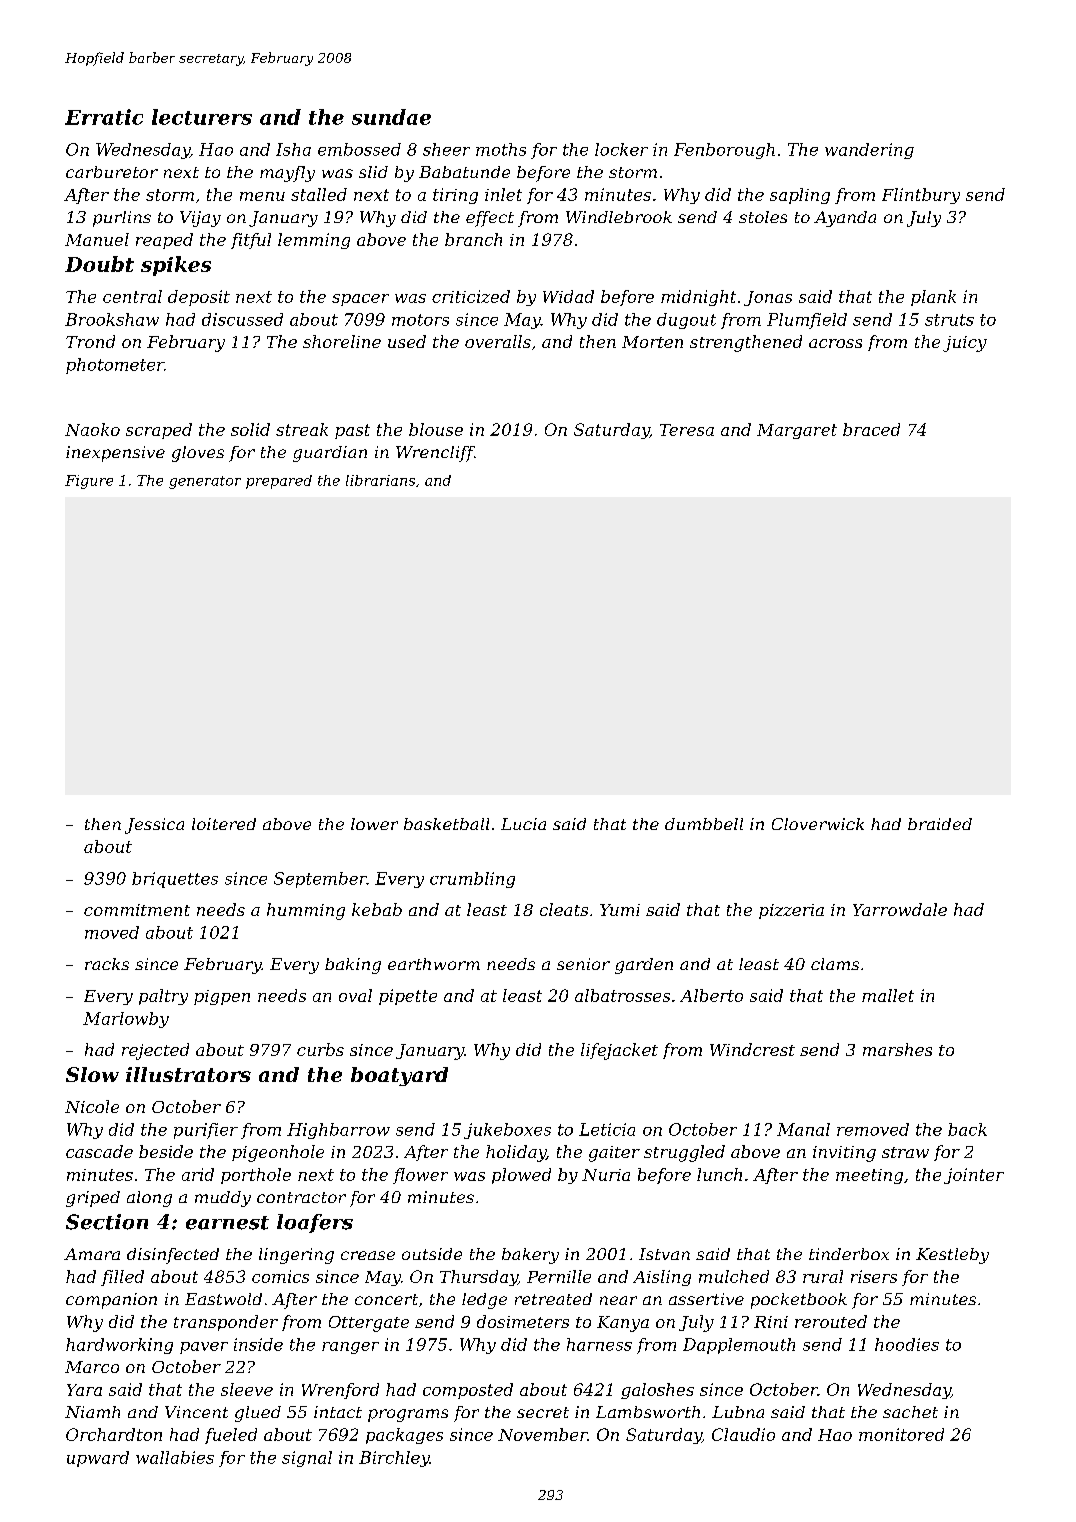 The height and width of the screenshot is (1522, 1076). What do you see at coordinates (743, 1434) in the screenshot?
I see `Claudio` at bounding box center [743, 1434].
